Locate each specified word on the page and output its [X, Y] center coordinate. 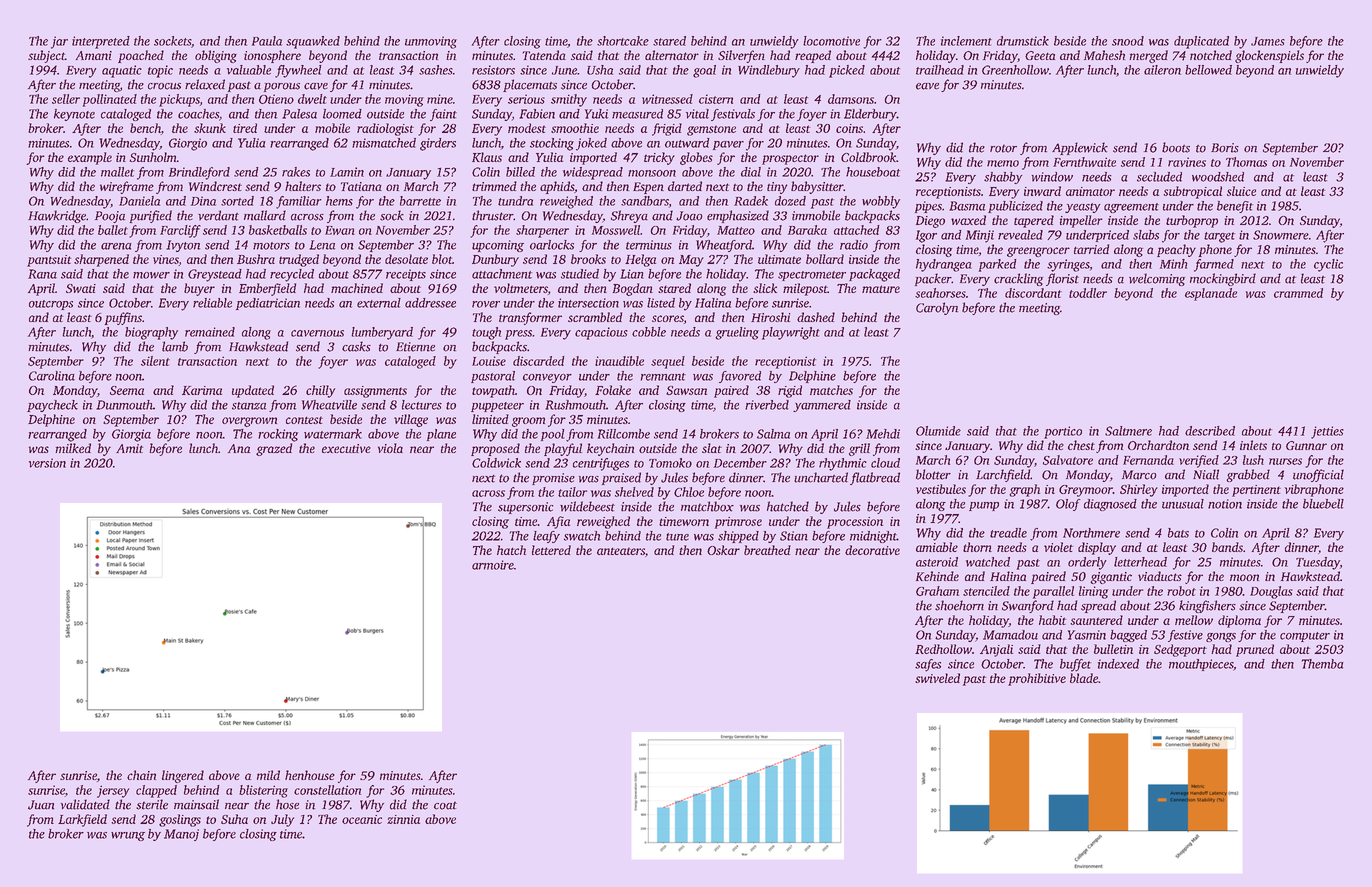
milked [73, 448]
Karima [202, 390]
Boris [1225, 148]
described [1210, 431]
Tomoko [670, 463]
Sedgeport [1180, 650]
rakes [296, 172]
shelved [634, 492]
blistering [263, 791]
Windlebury [769, 71]
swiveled [937, 678]
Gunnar [1306, 445]
